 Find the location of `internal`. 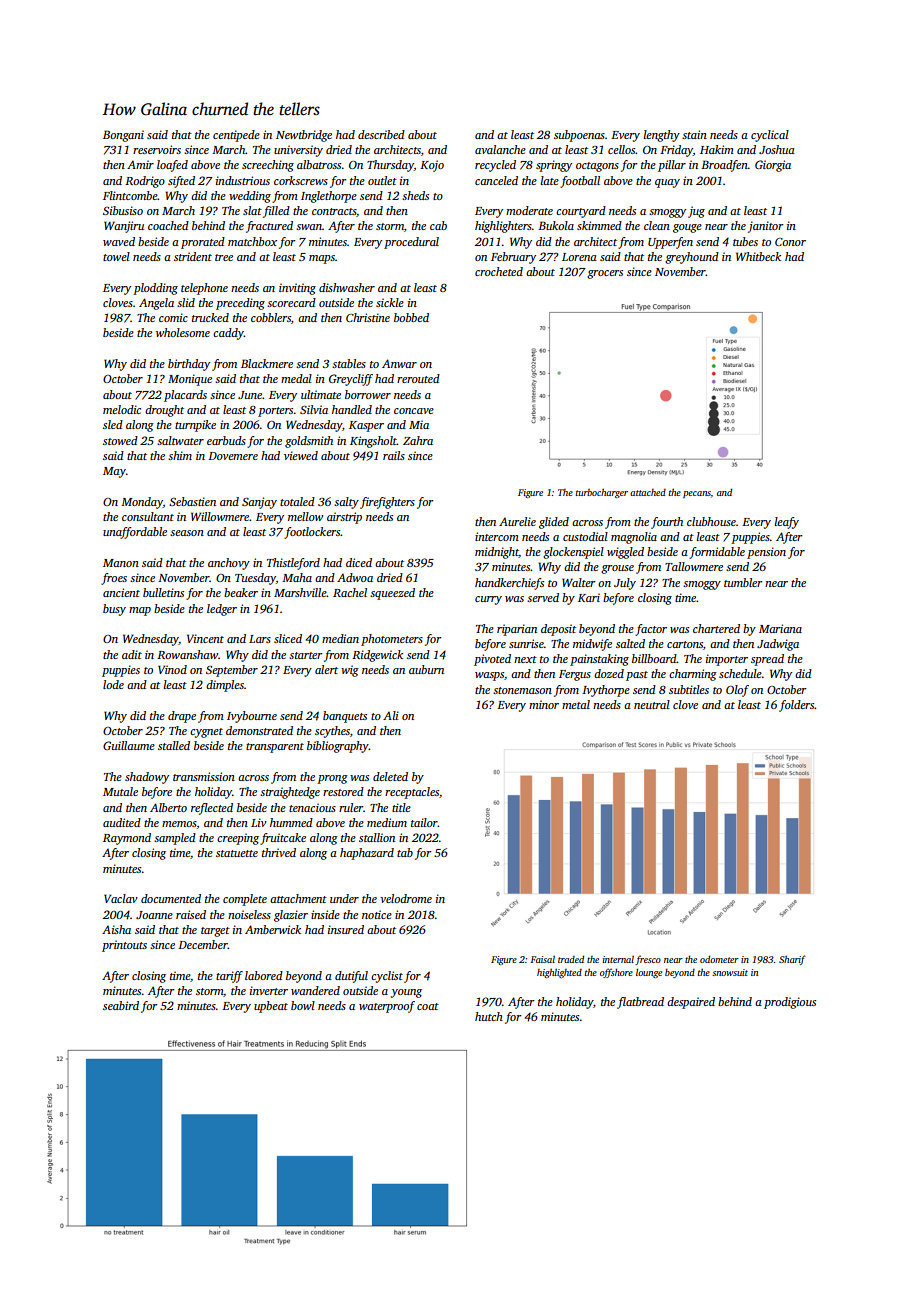

internal is located at coordinates (618, 959).
